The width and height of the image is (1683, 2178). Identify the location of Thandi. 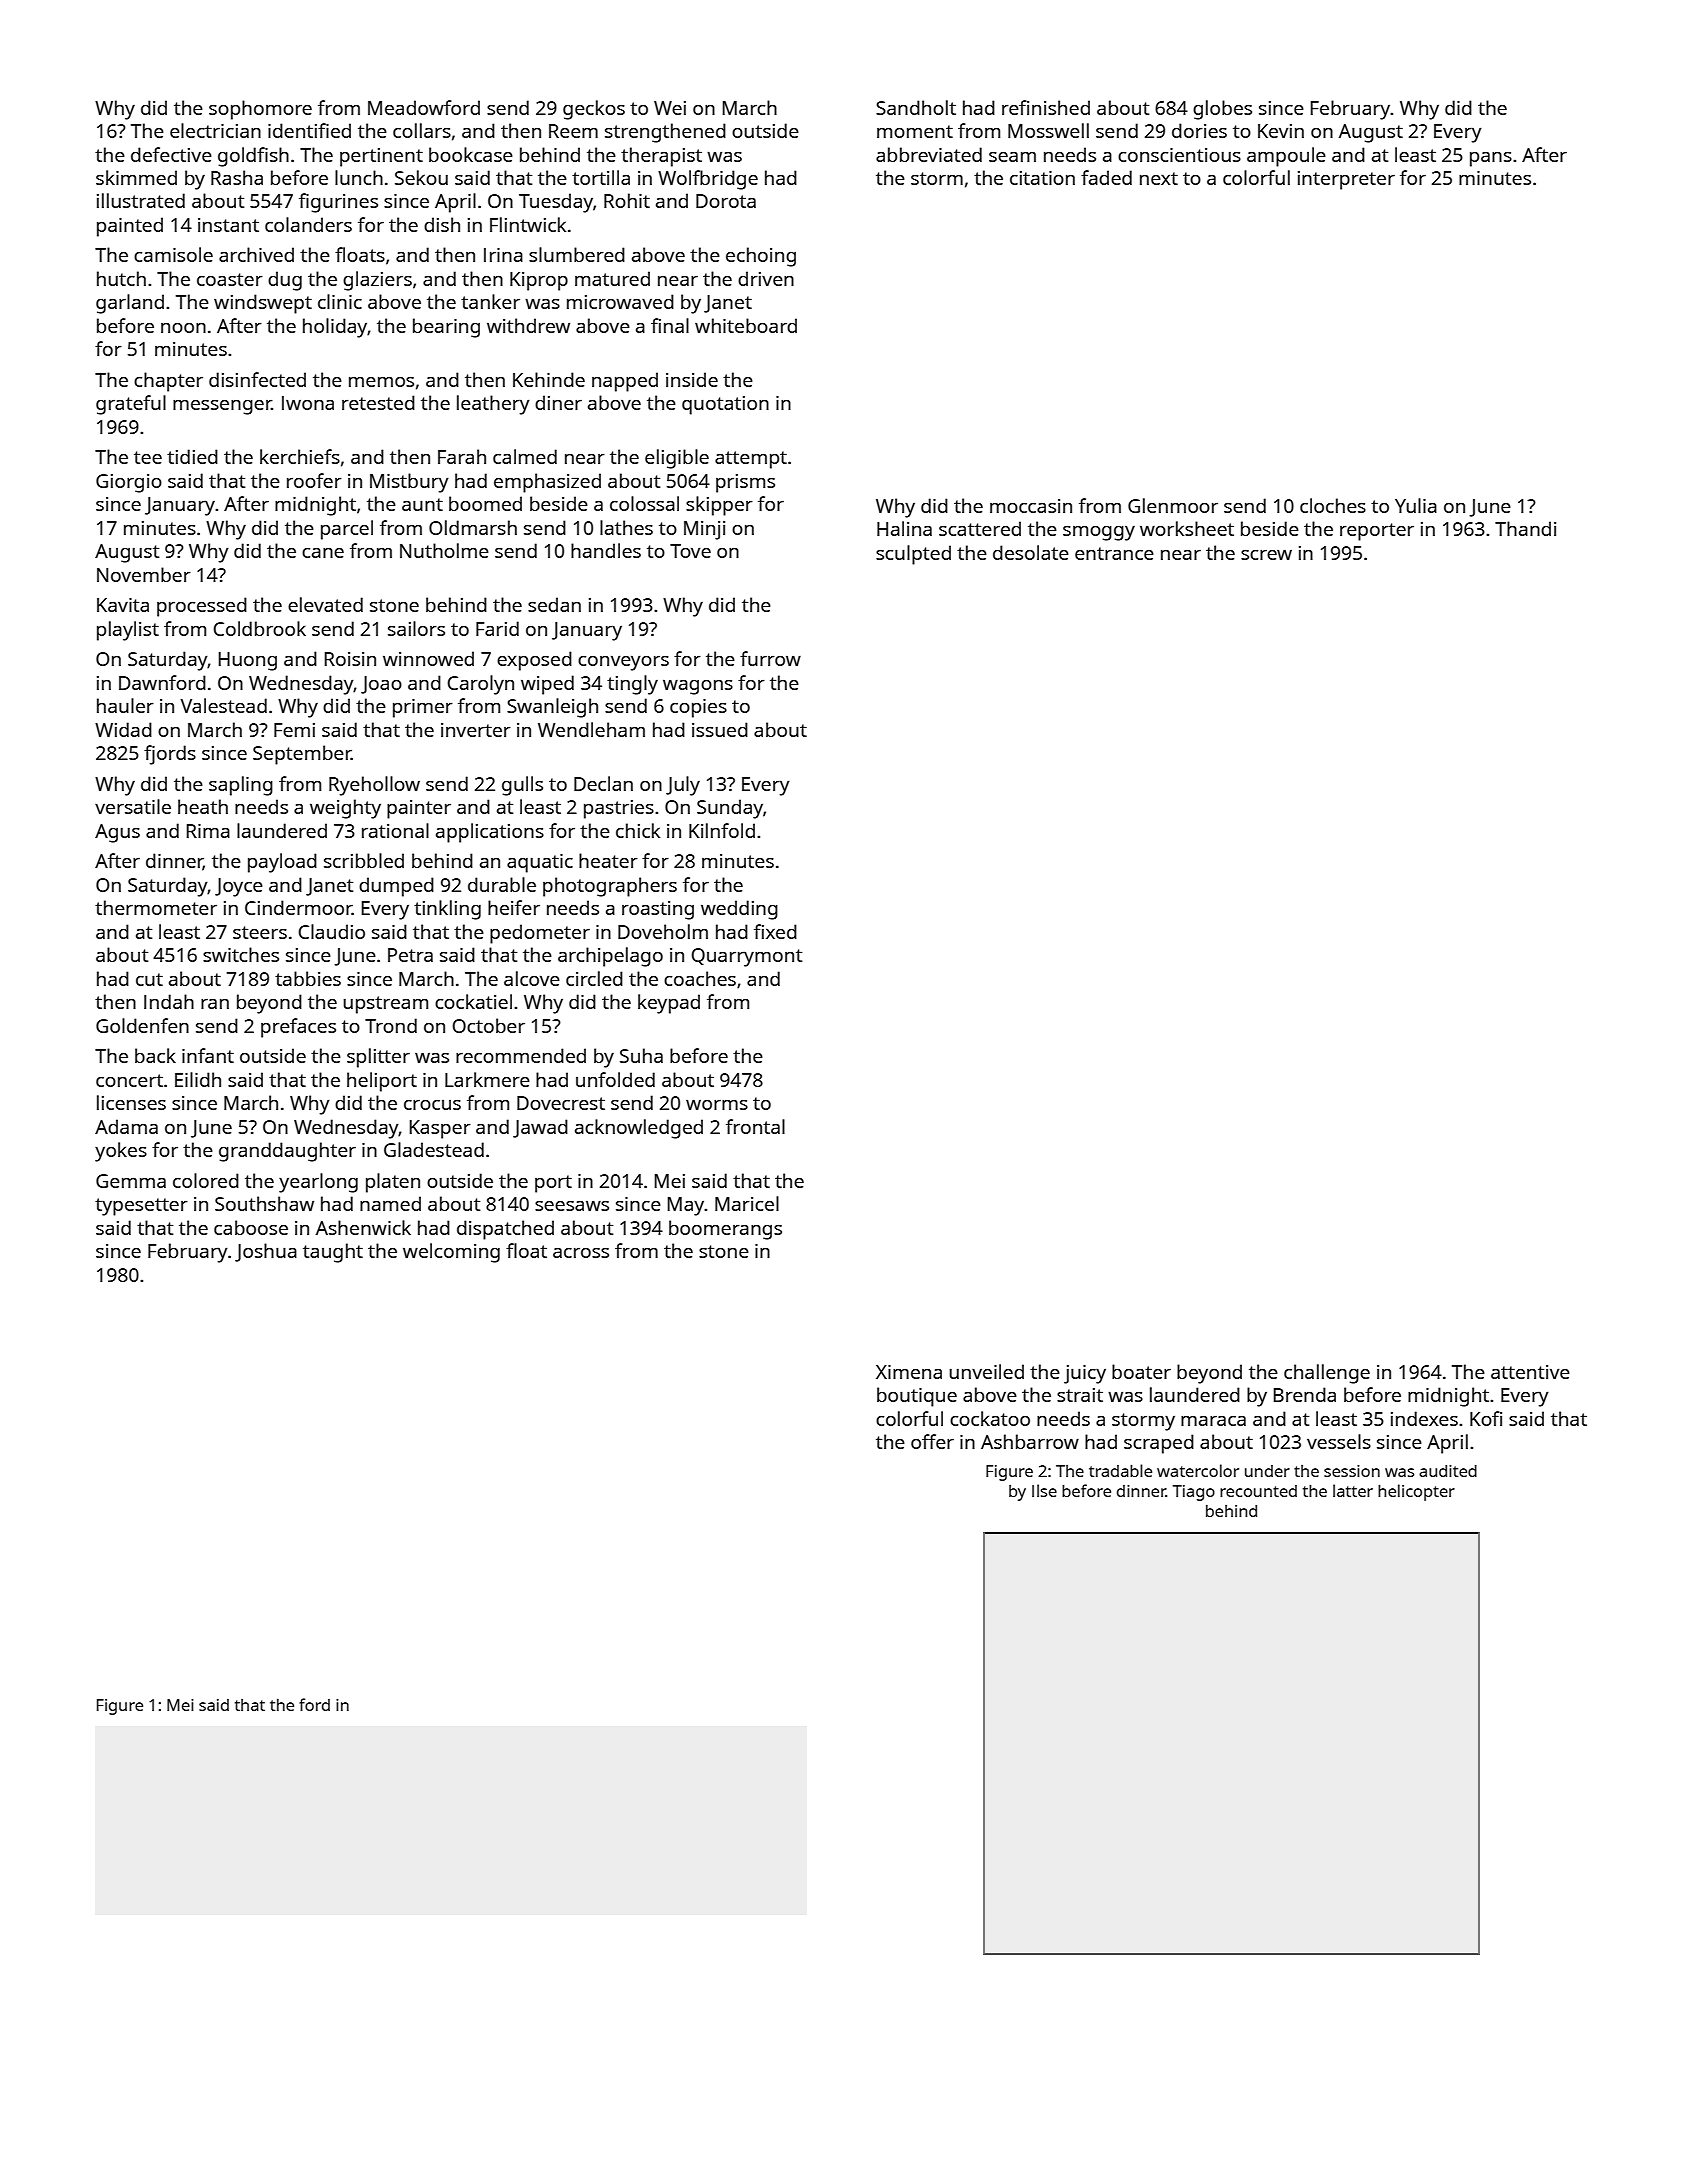
(1525, 528).
